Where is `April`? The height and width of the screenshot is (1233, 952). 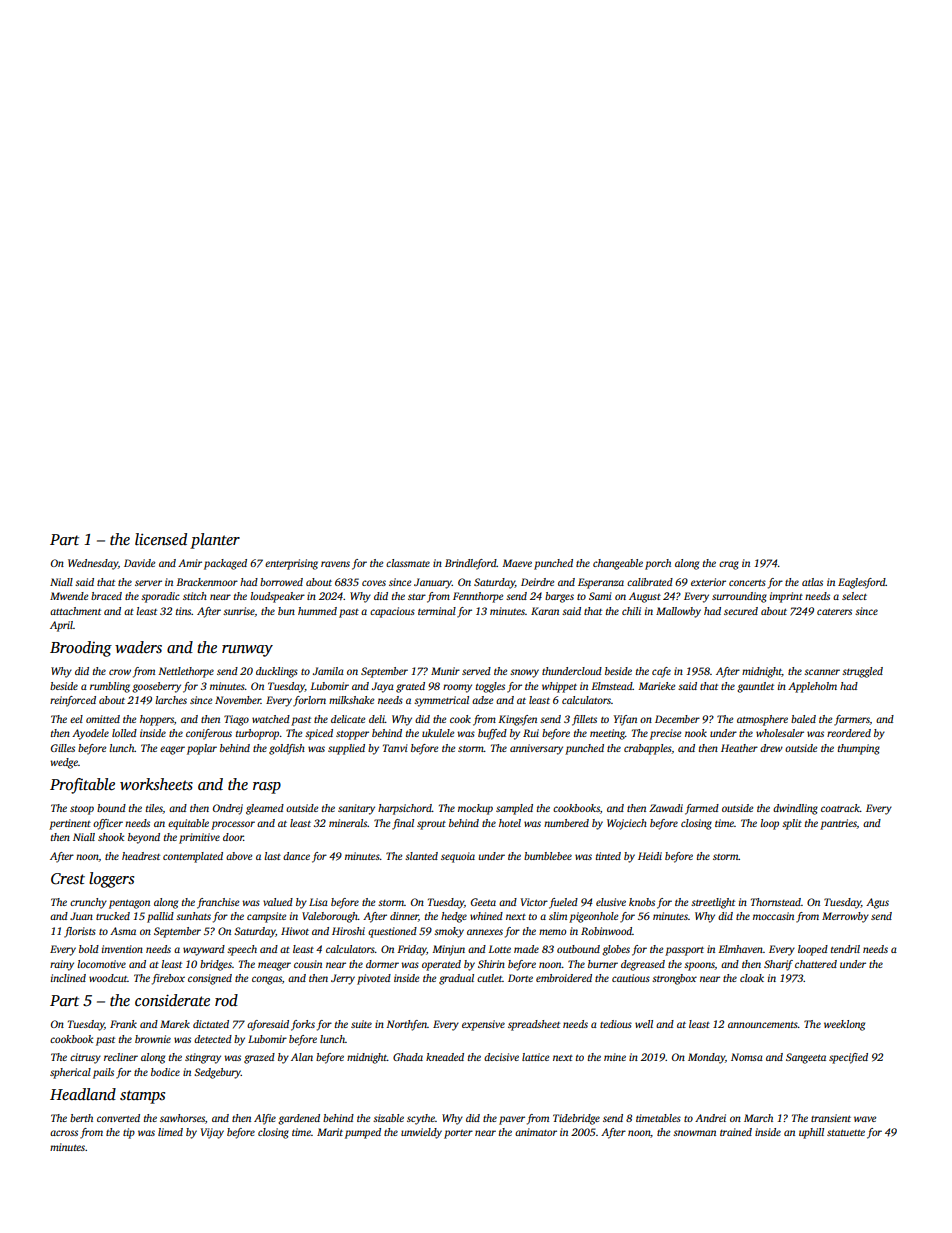 April is located at coordinates (61, 626).
